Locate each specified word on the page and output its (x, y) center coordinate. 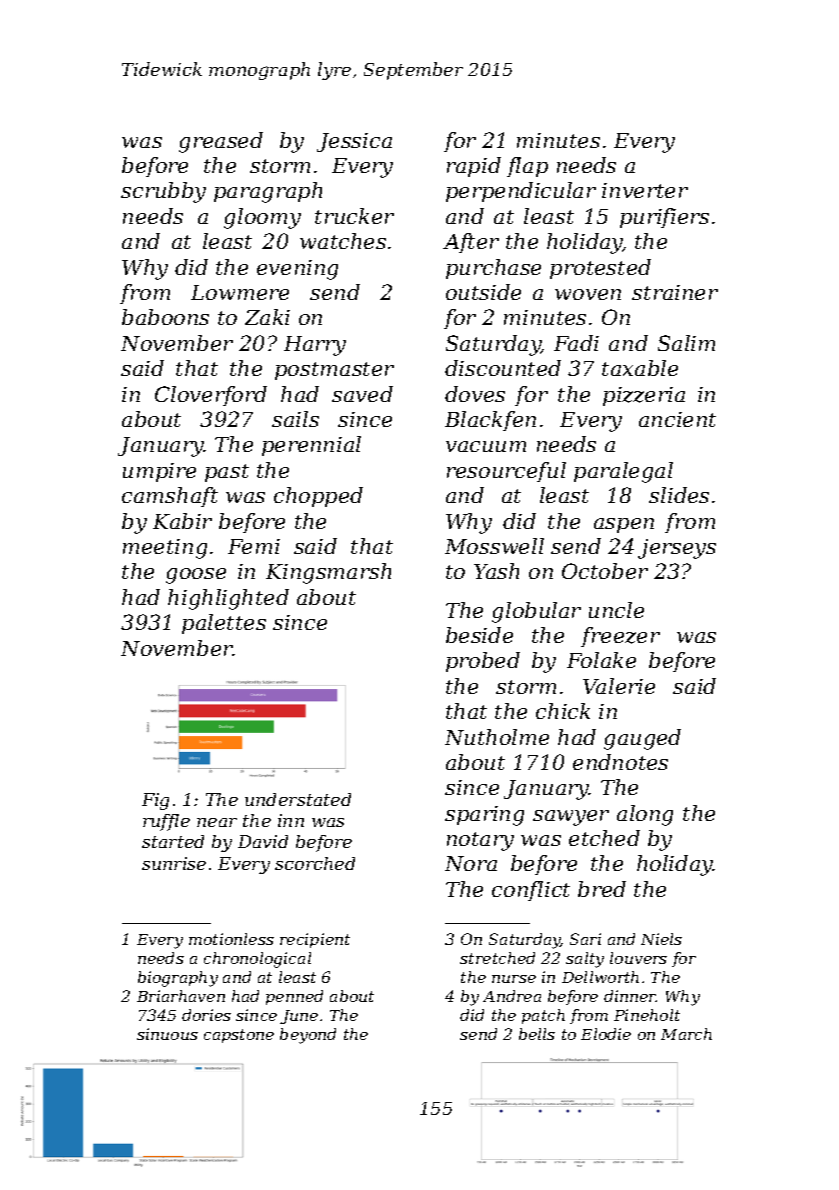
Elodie (606, 1034)
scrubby (163, 192)
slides (679, 495)
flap (527, 167)
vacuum (486, 446)
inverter (645, 190)
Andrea (512, 996)
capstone (239, 1036)
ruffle (166, 822)
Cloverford (211, 396)
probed (483, 662)
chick (563, 711)
